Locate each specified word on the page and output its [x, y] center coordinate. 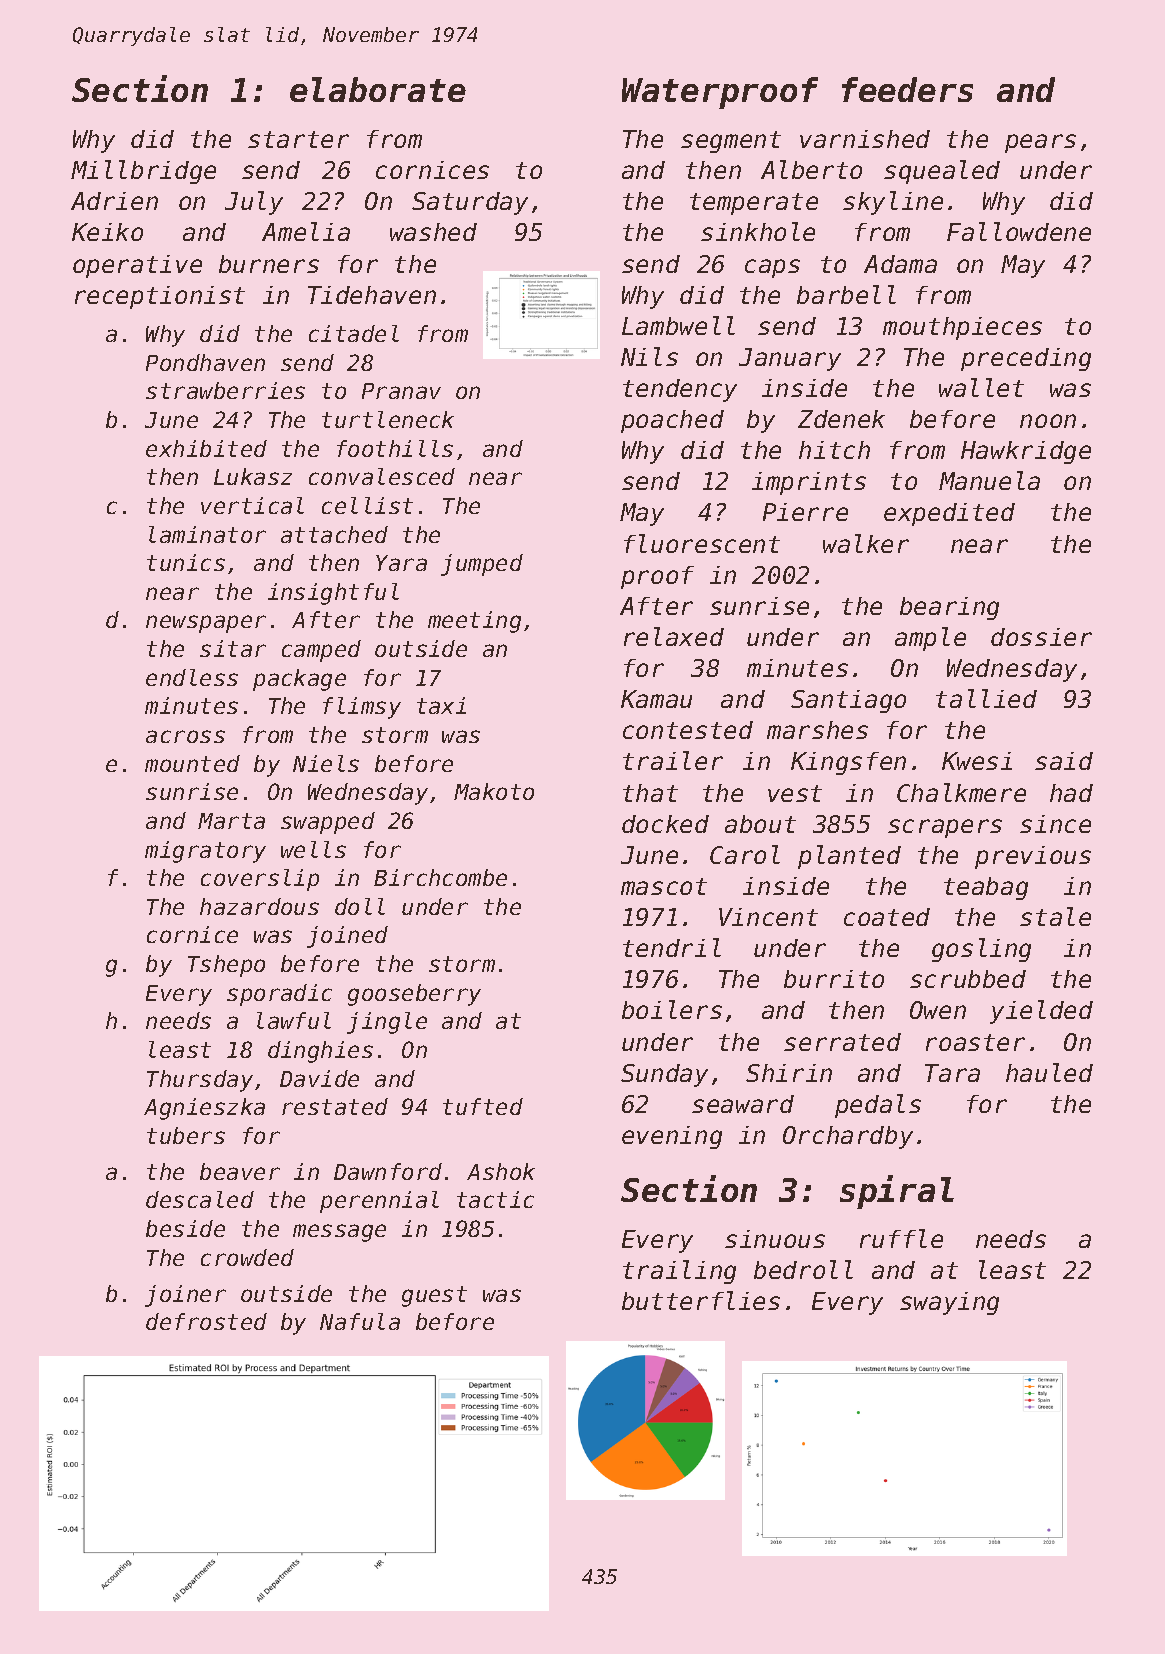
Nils [649, 356]
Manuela [989, 480]
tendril [672, 947]
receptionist [160, 297]
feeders [907, 89]
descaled [200, 1199]
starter [298, 139]
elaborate [378, 89]
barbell [846, 294]
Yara [401, 563]
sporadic [279, 995]
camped [321, 651]
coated [887, 917]
